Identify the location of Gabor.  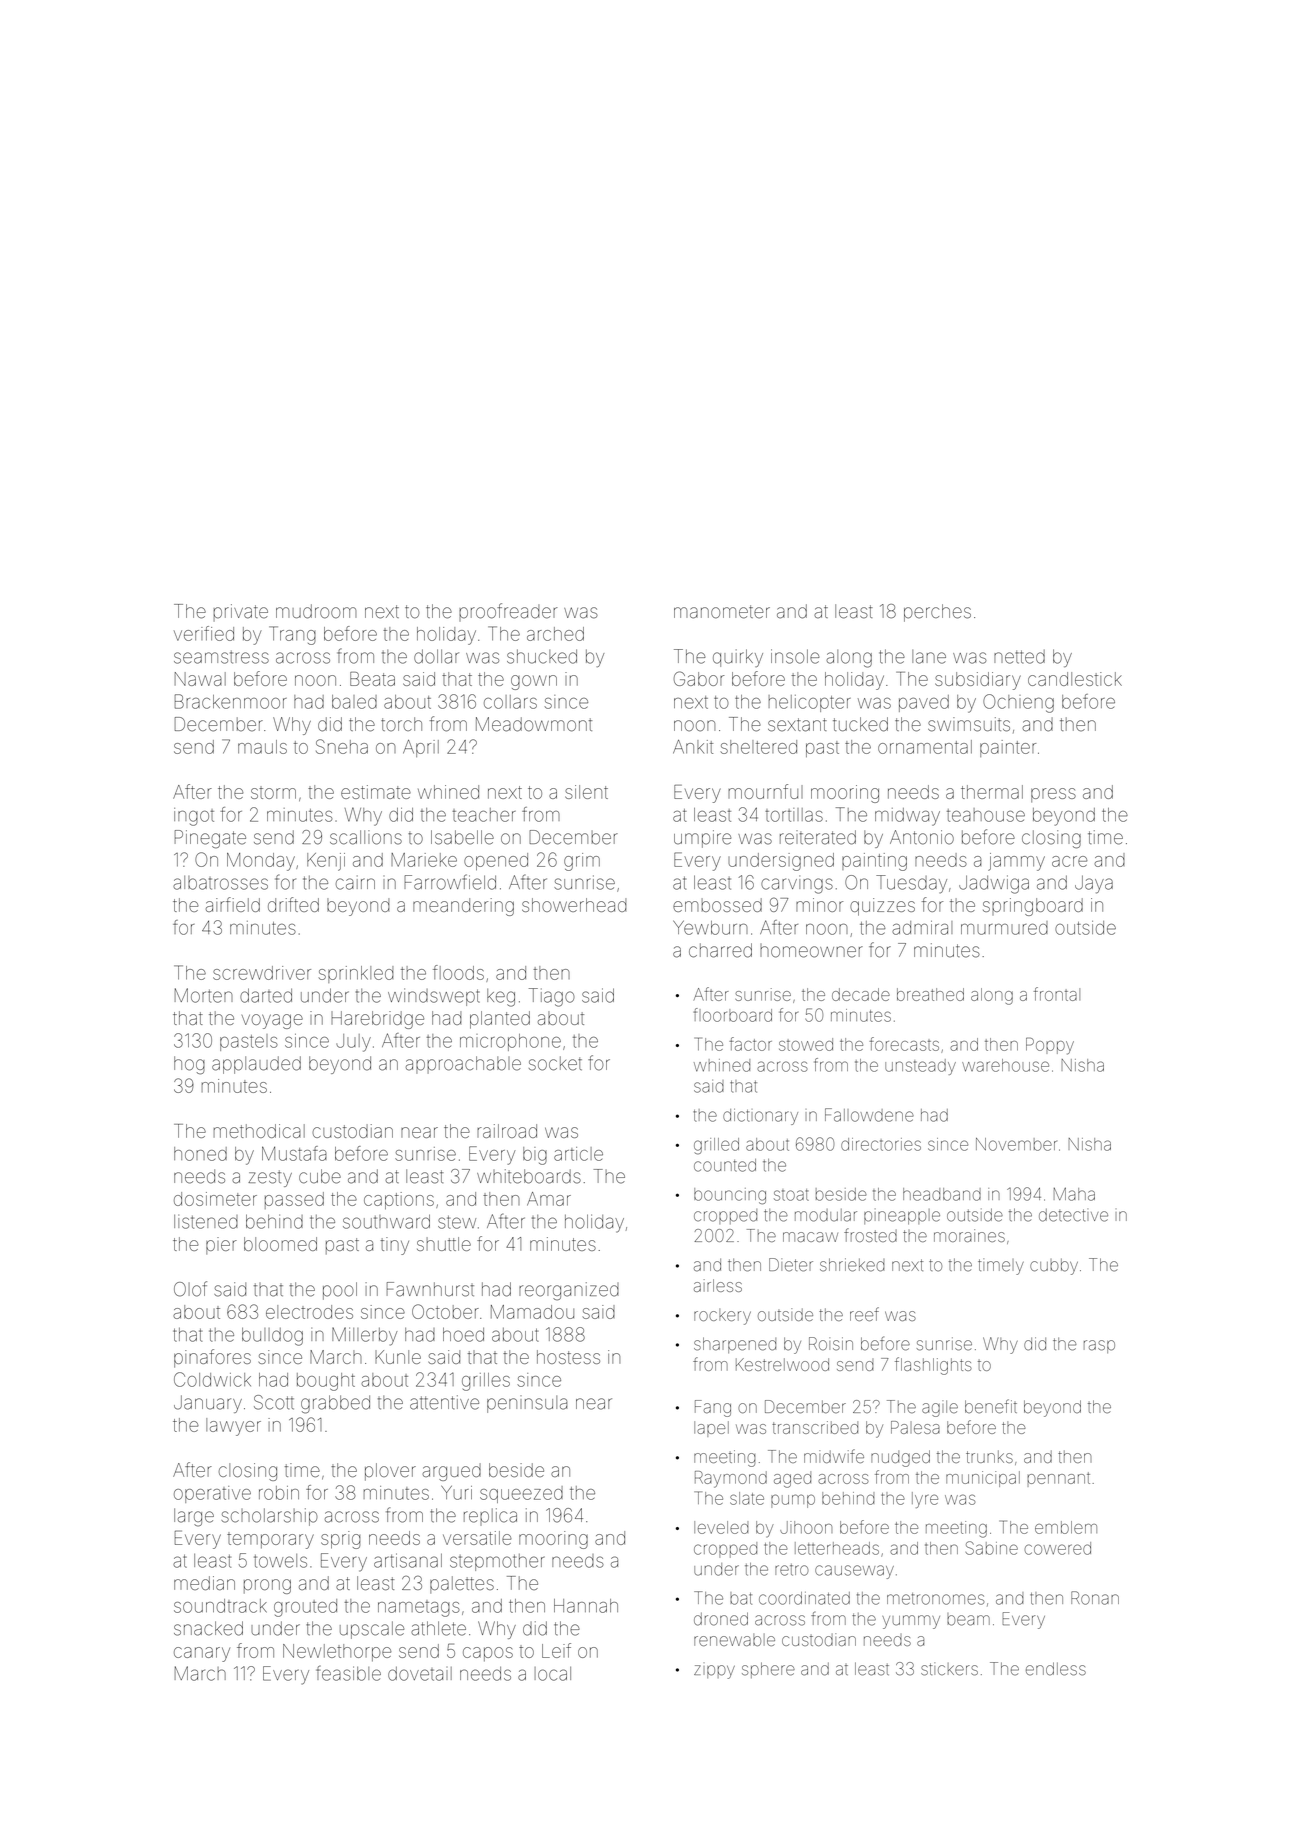
(699, 678).
